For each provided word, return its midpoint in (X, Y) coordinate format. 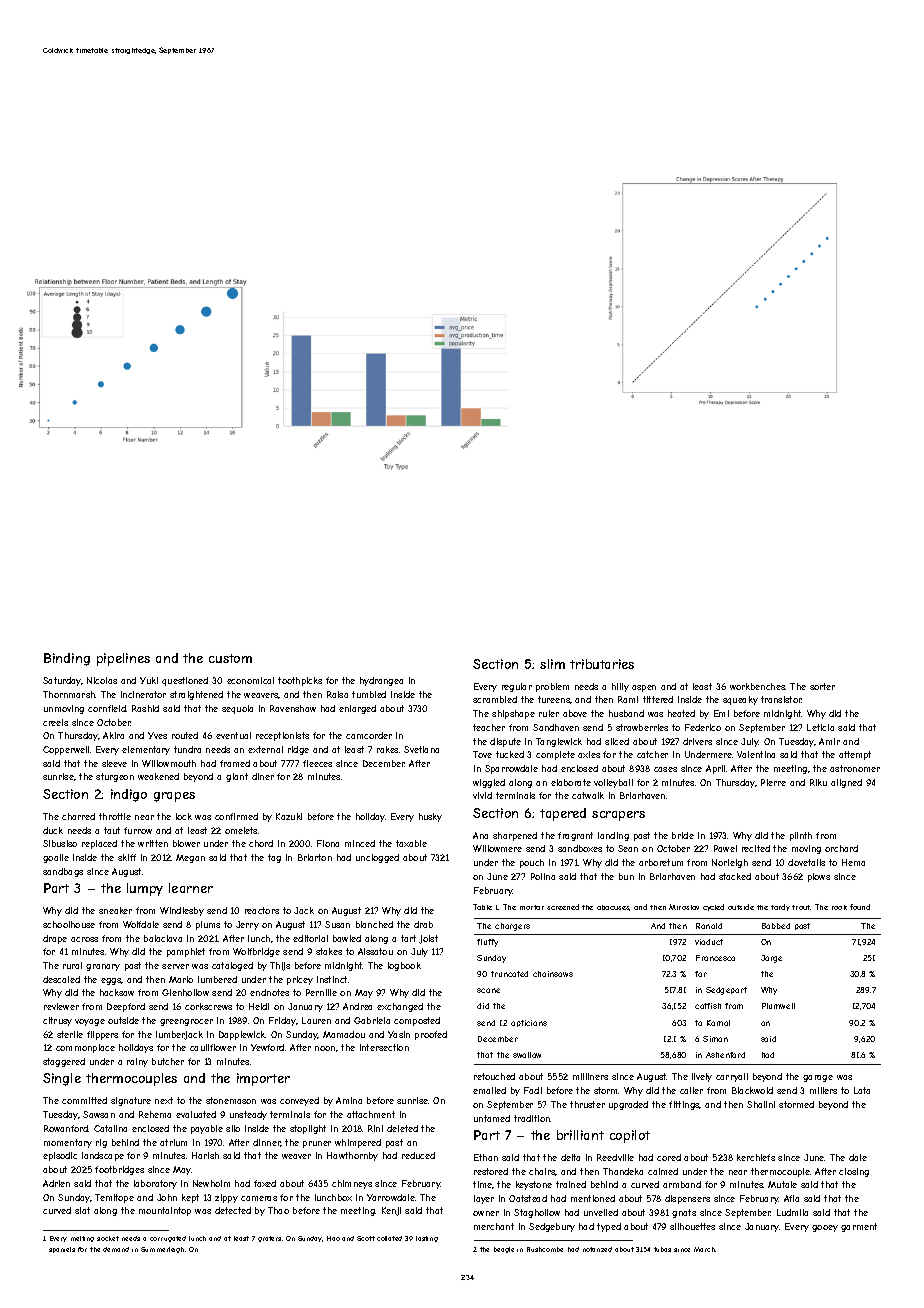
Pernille (321, 992)
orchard (841, 848)
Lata (862, 1090)
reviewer (61, 1006)
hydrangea (381, 681)
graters (269, 1239)
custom (230, 658)
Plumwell (778, 1006)
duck (53, 830)
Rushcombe (545, 1249)
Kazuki (289, 816)
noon (325, 1048)
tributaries (602, 664)
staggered (64, 1062)
